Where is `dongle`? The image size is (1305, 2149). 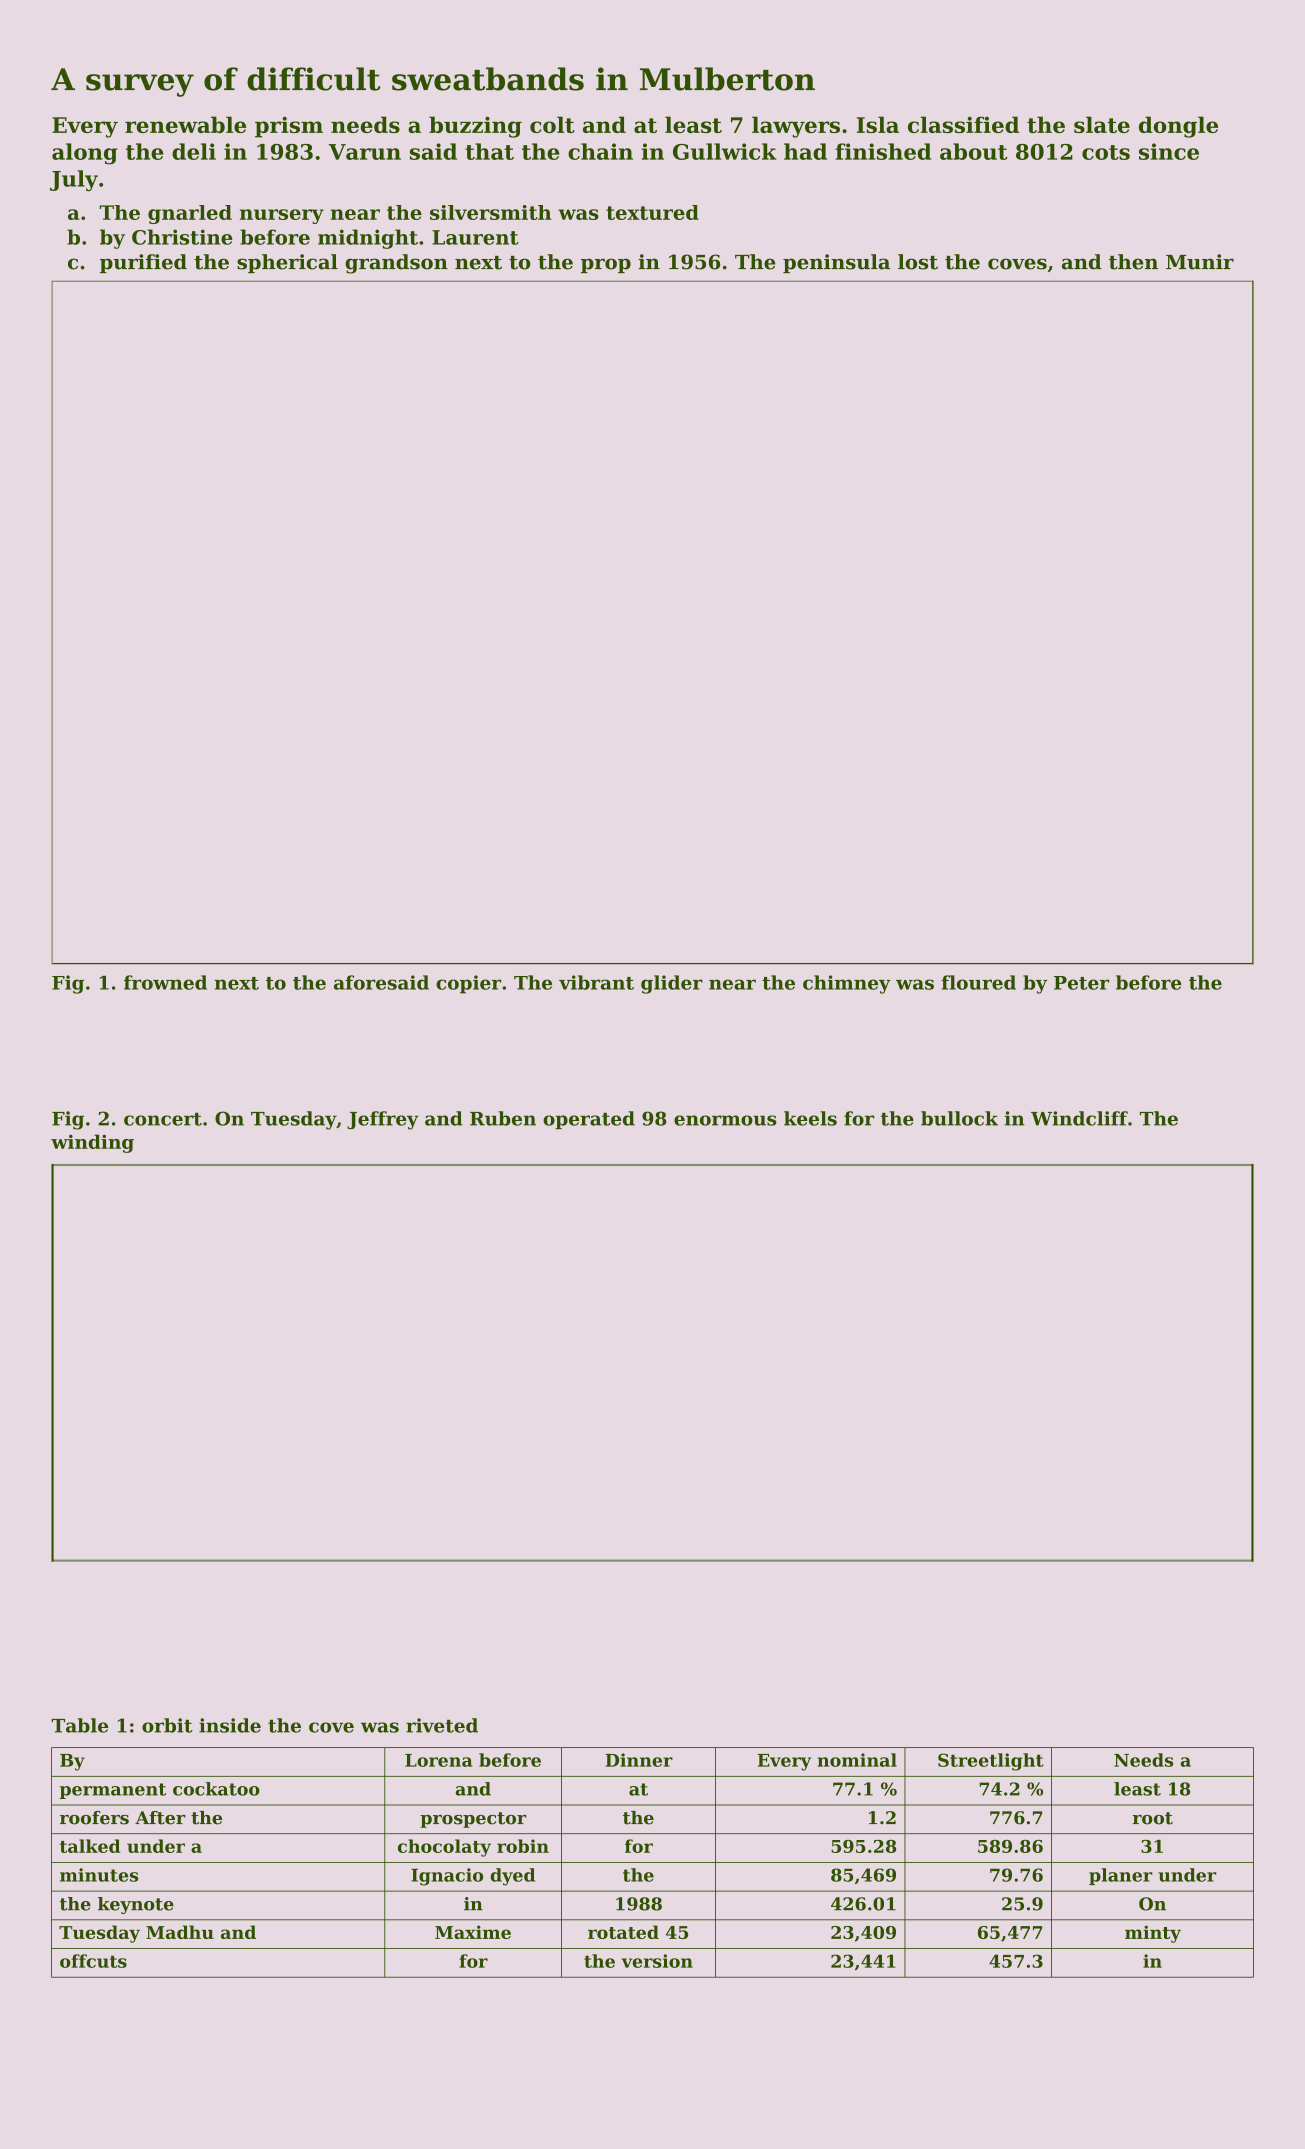
dongle is located at coordinates (1178, 127).
